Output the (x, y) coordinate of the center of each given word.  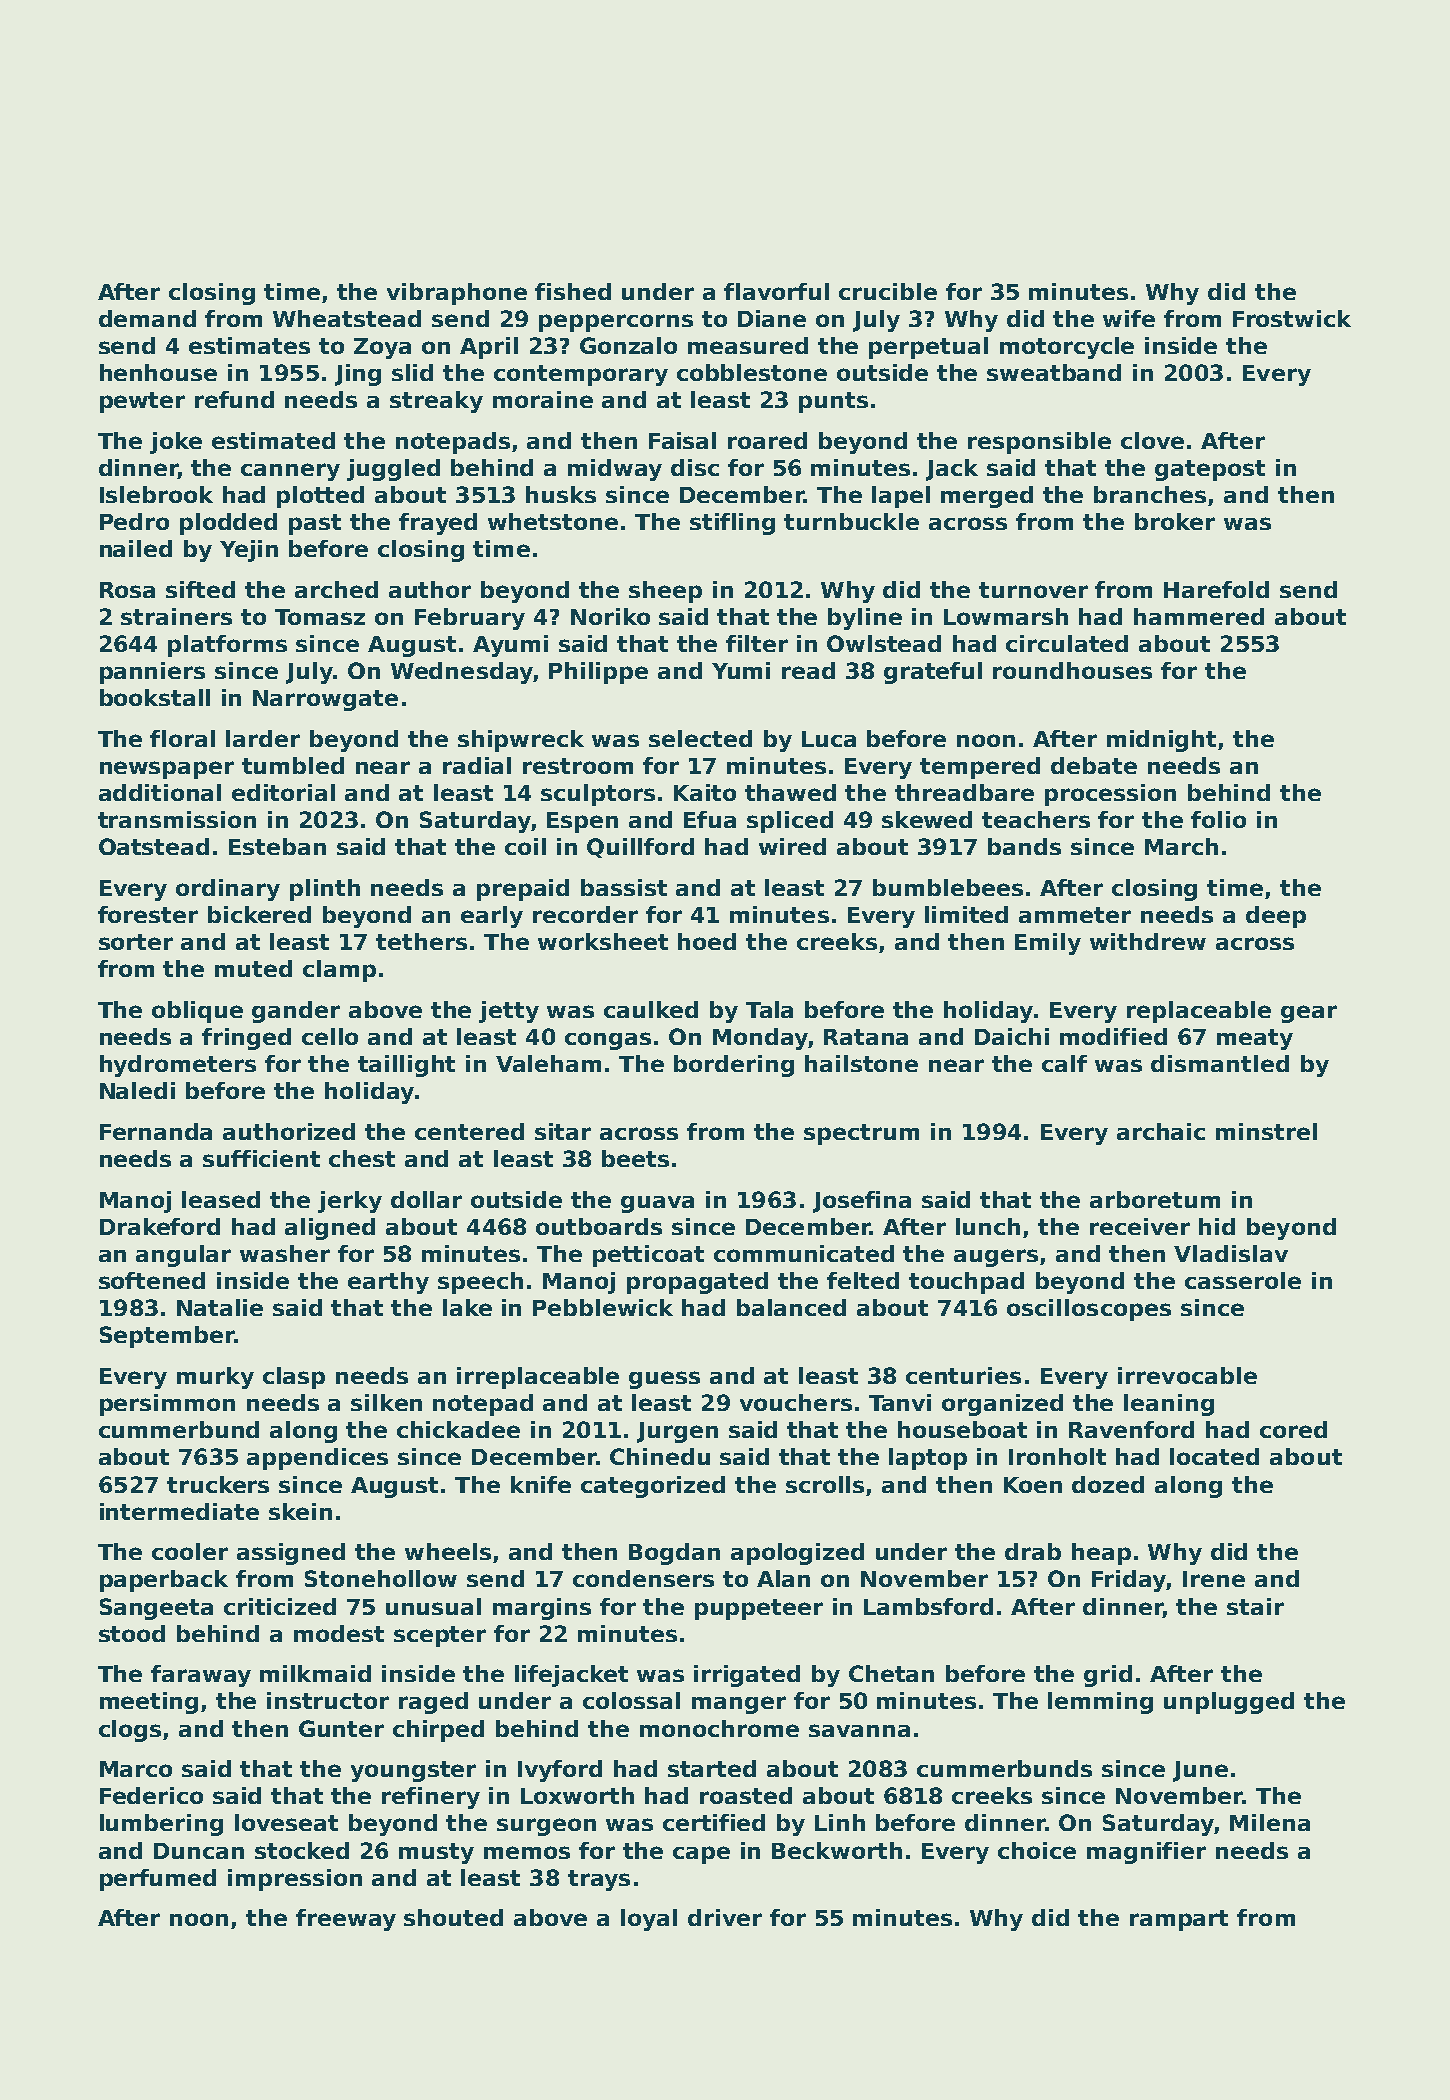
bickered (259, 914)
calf (1064, 1063)
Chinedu (660, 1456)
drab (1033, 1551)
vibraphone (457, 294)
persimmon (167, 1405)
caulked (651, 1009)
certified (714, 1822)
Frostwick (1292, 318)
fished (573, 291)
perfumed (158, 1880)
